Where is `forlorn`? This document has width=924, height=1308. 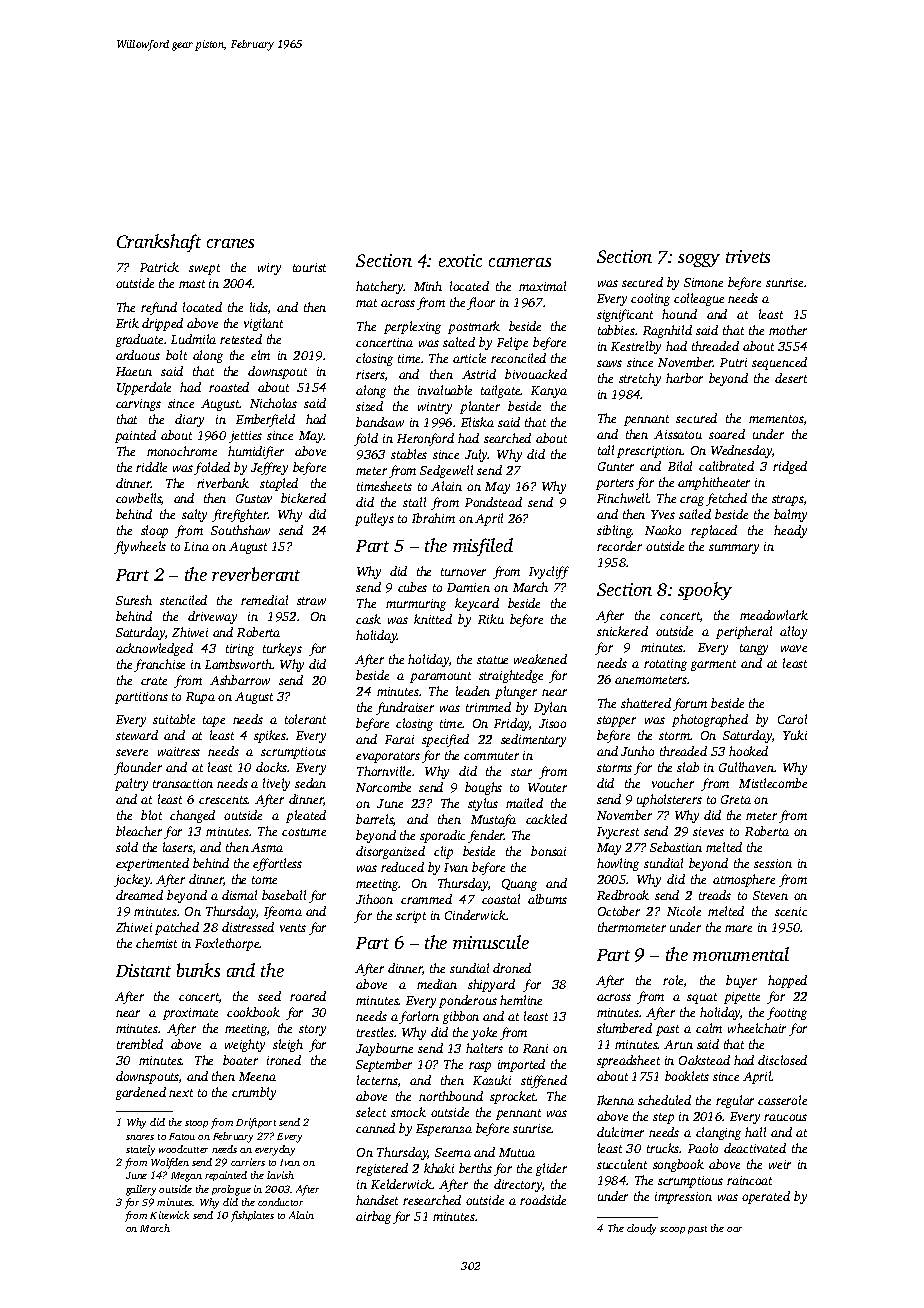 forlorn is located at coordinates (419, 1017).
